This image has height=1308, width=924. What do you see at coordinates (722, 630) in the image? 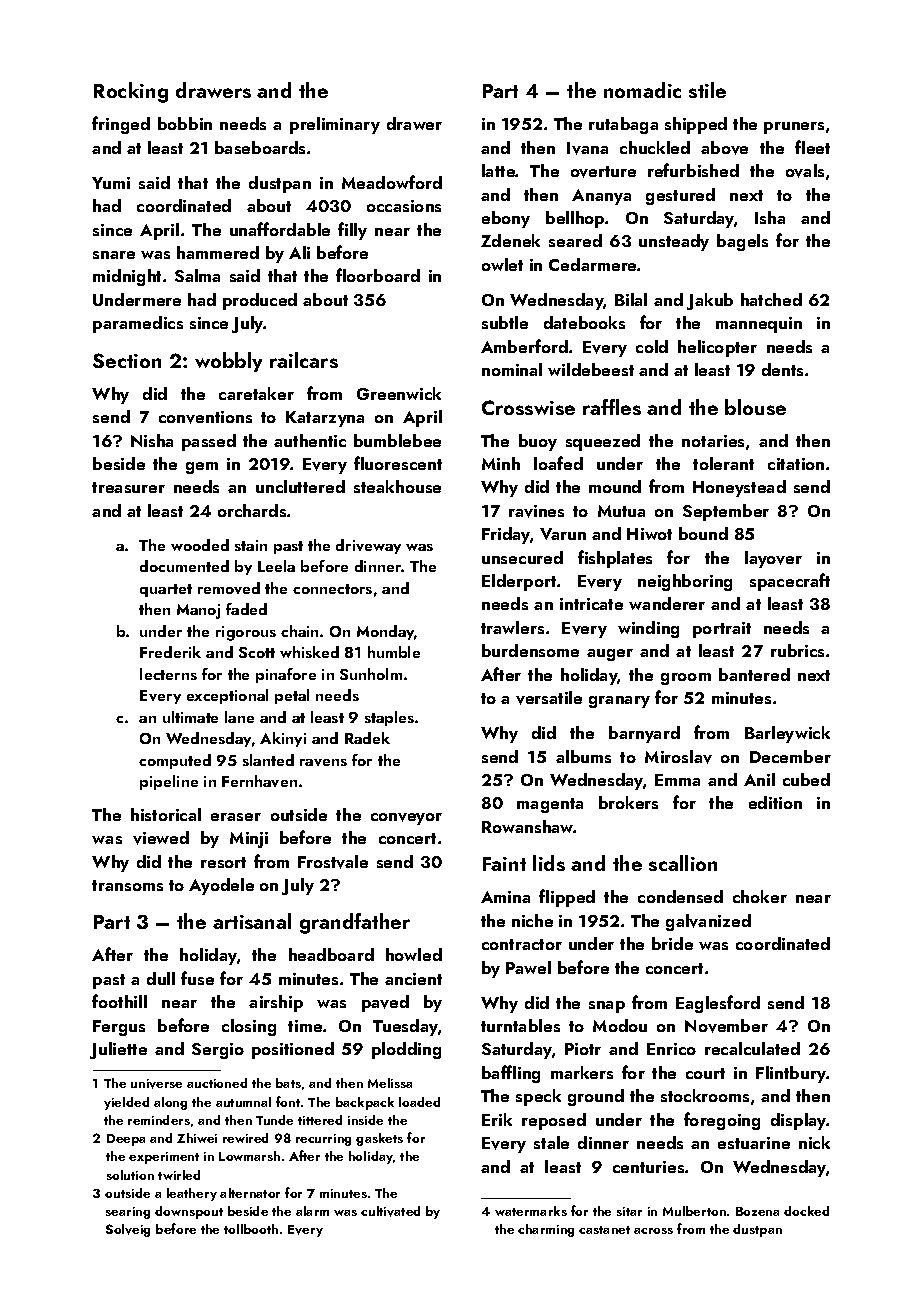
I see `portrait` at bounding box center [722, 630].
